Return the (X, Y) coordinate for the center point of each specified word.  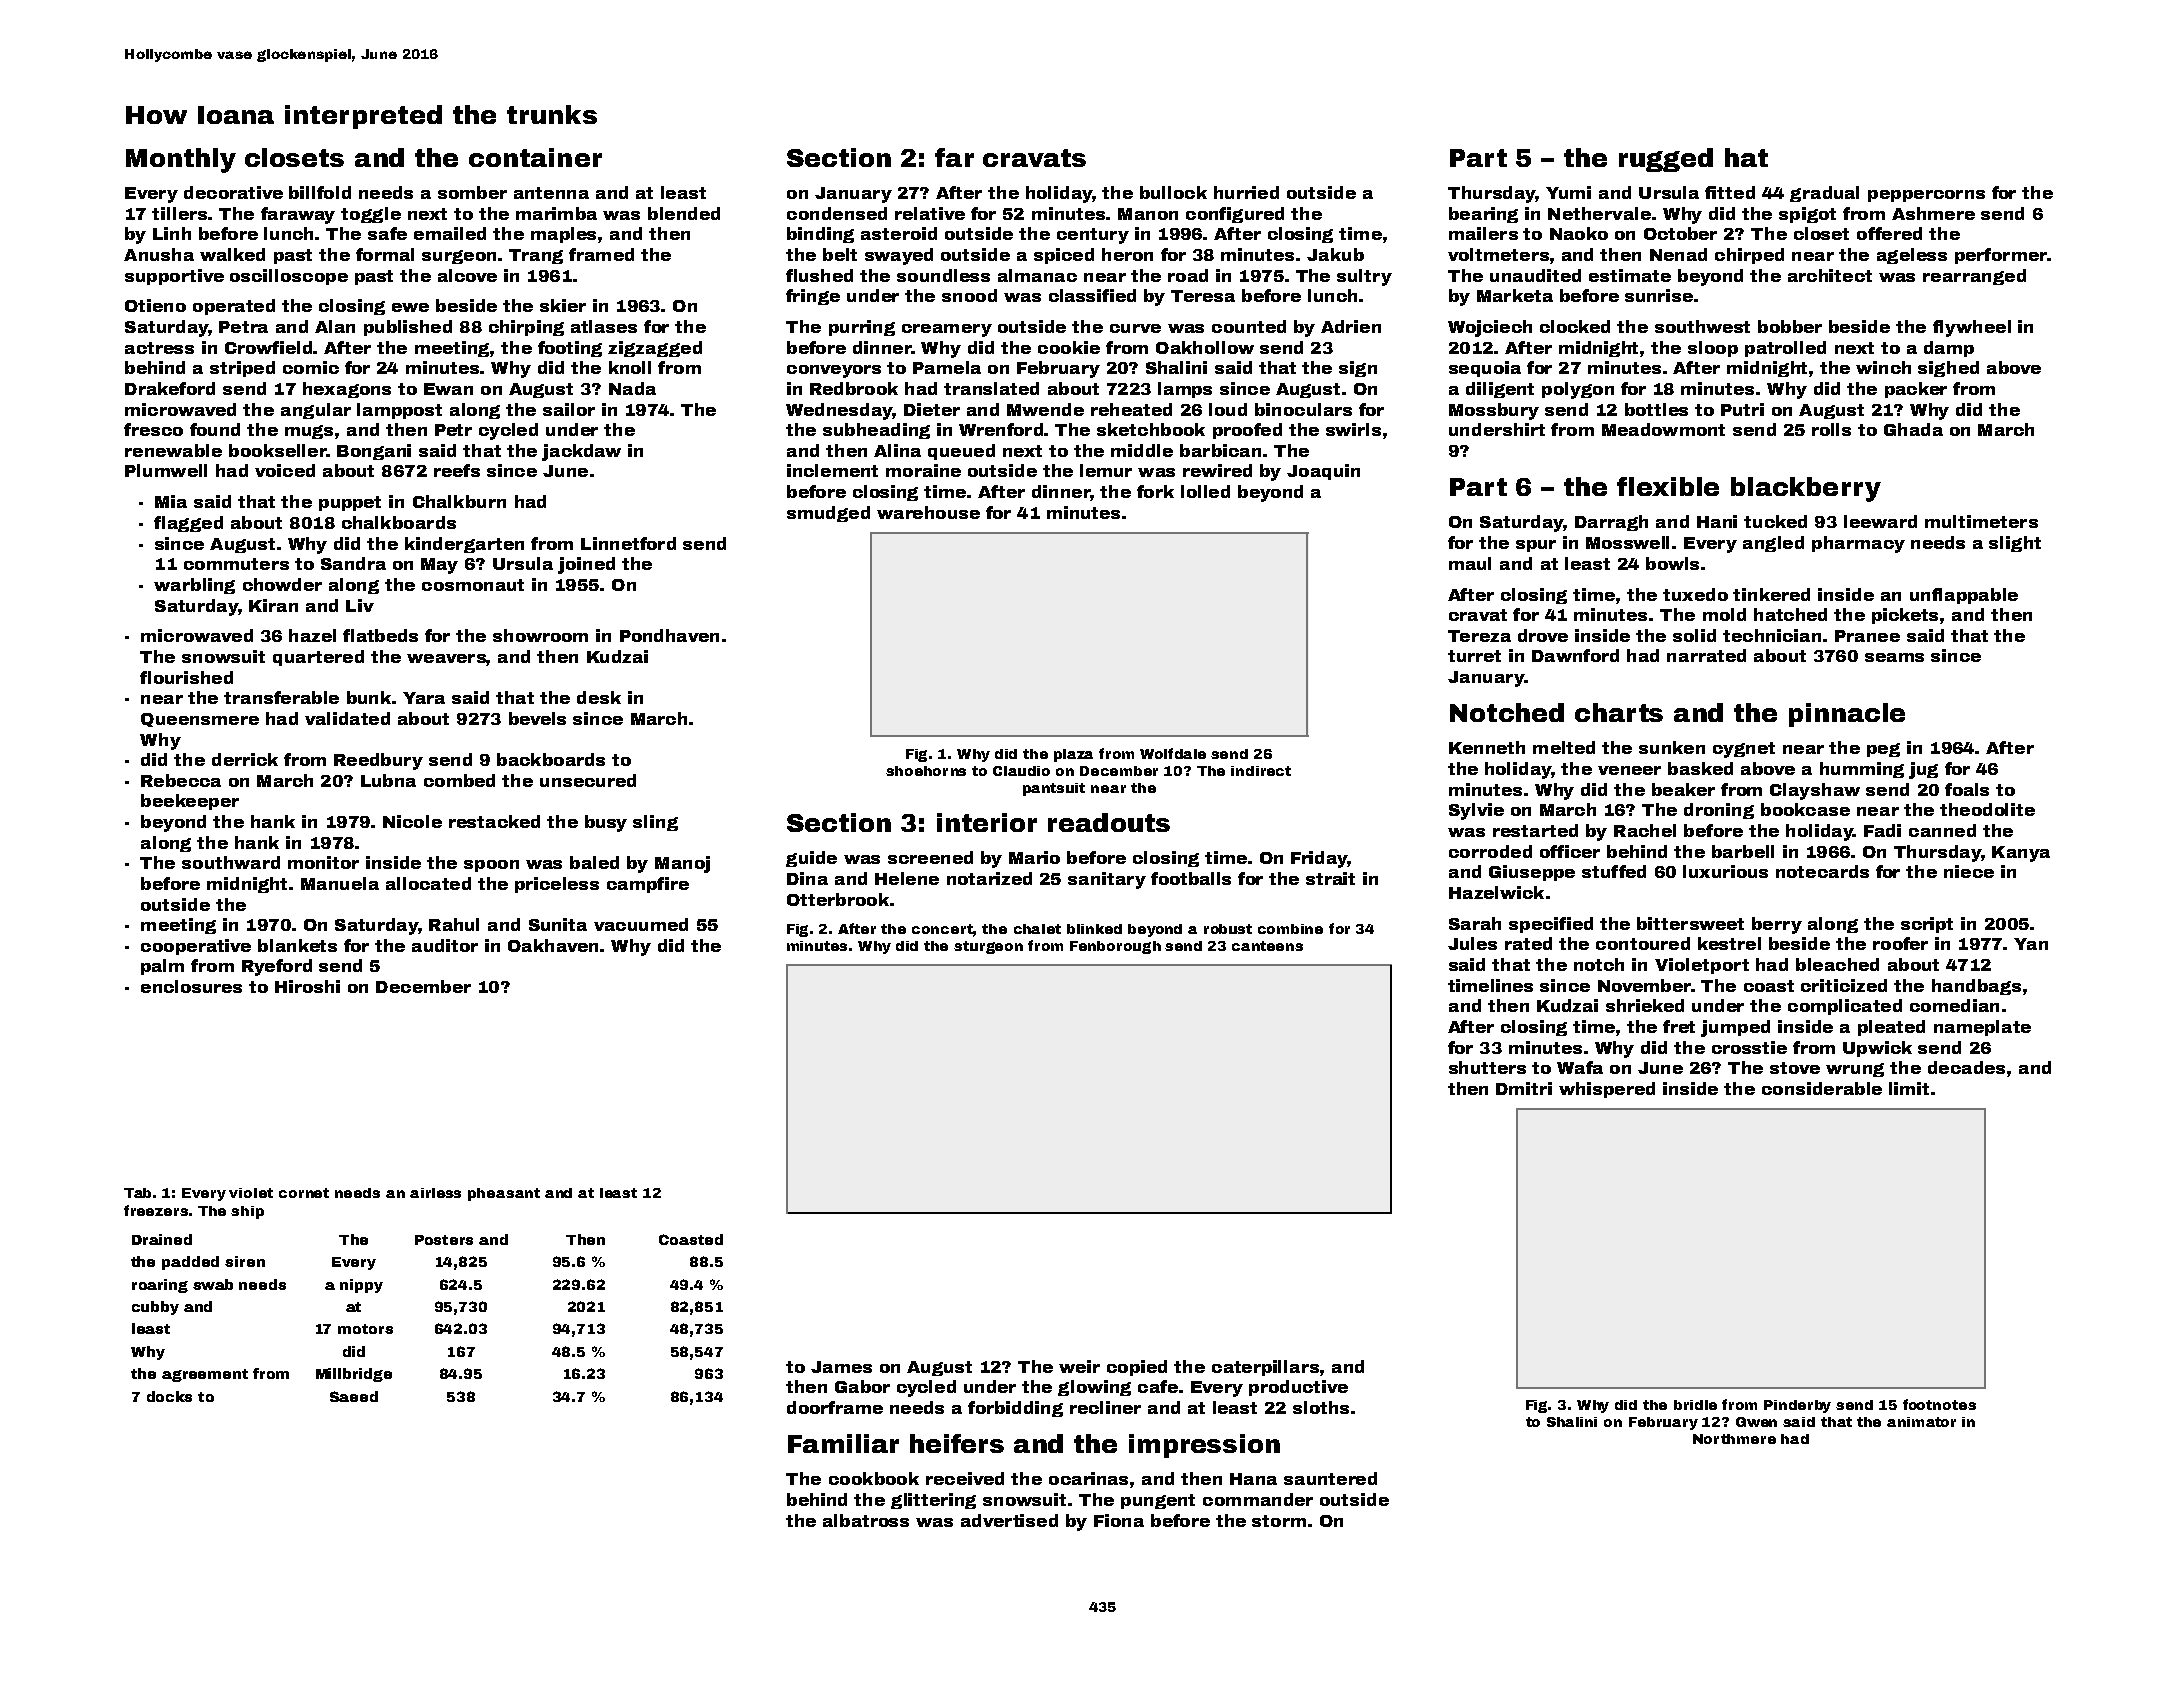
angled (1773, 544)
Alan (335, 326)
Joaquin (1323, 472)
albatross (866, 1520)
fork (1155, 491)
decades (1966, 1067)
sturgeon (988, 947)
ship (247, 1212)
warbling (194, 586)
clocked (1575, 326)
